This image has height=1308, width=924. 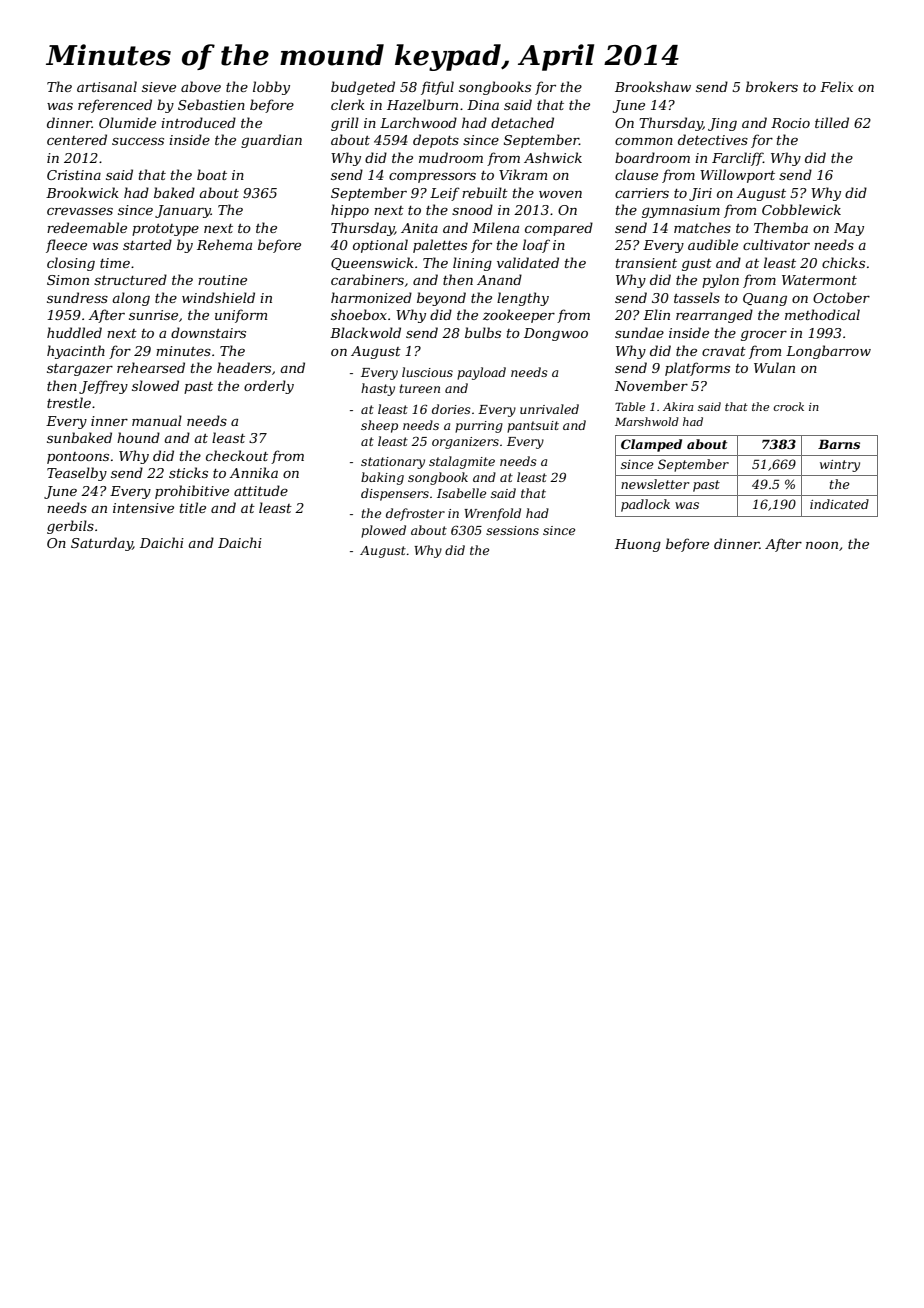 I want to click on Willowport, so click(x=737, y=176).
